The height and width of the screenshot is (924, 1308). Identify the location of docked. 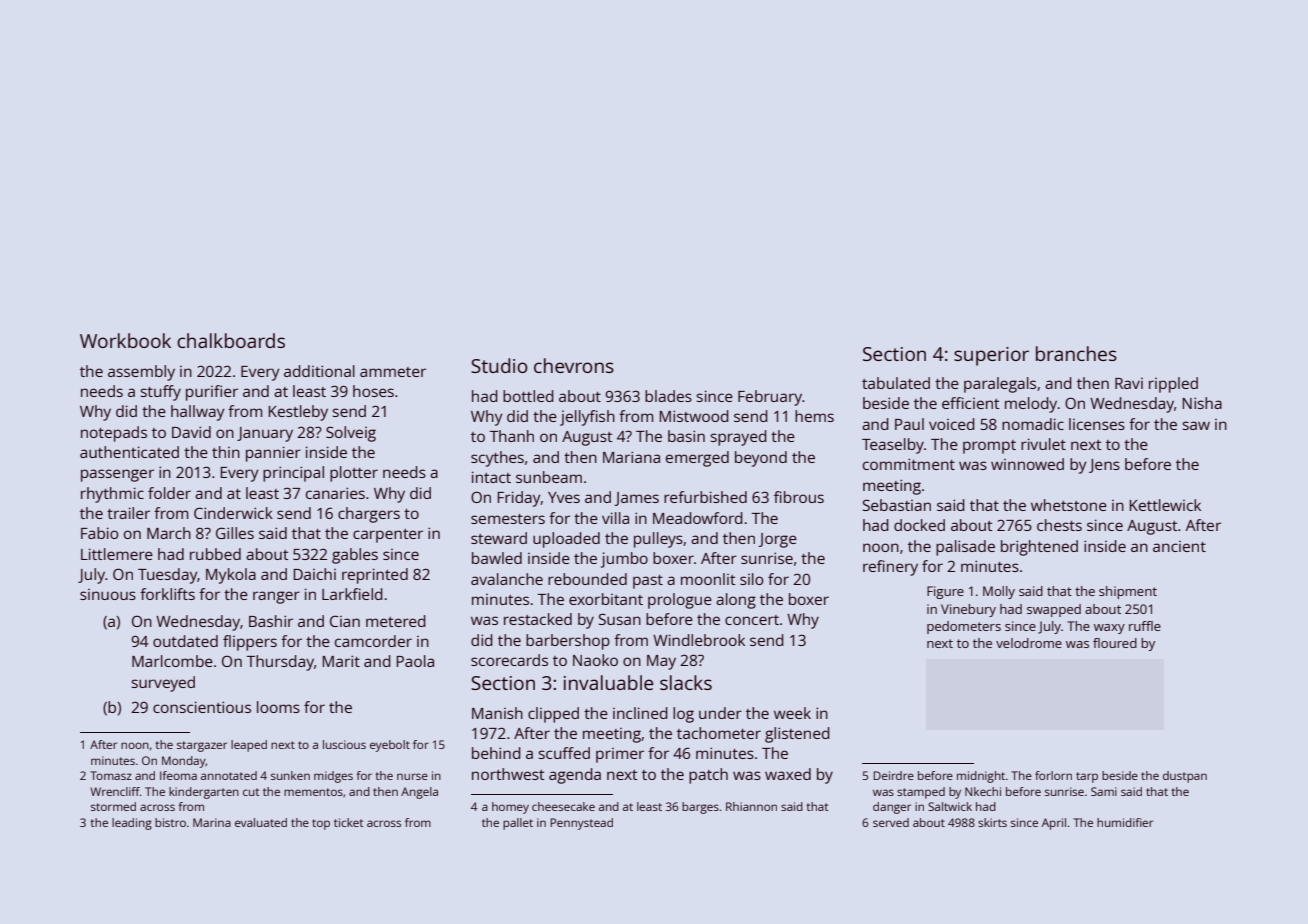
(919, 525).
